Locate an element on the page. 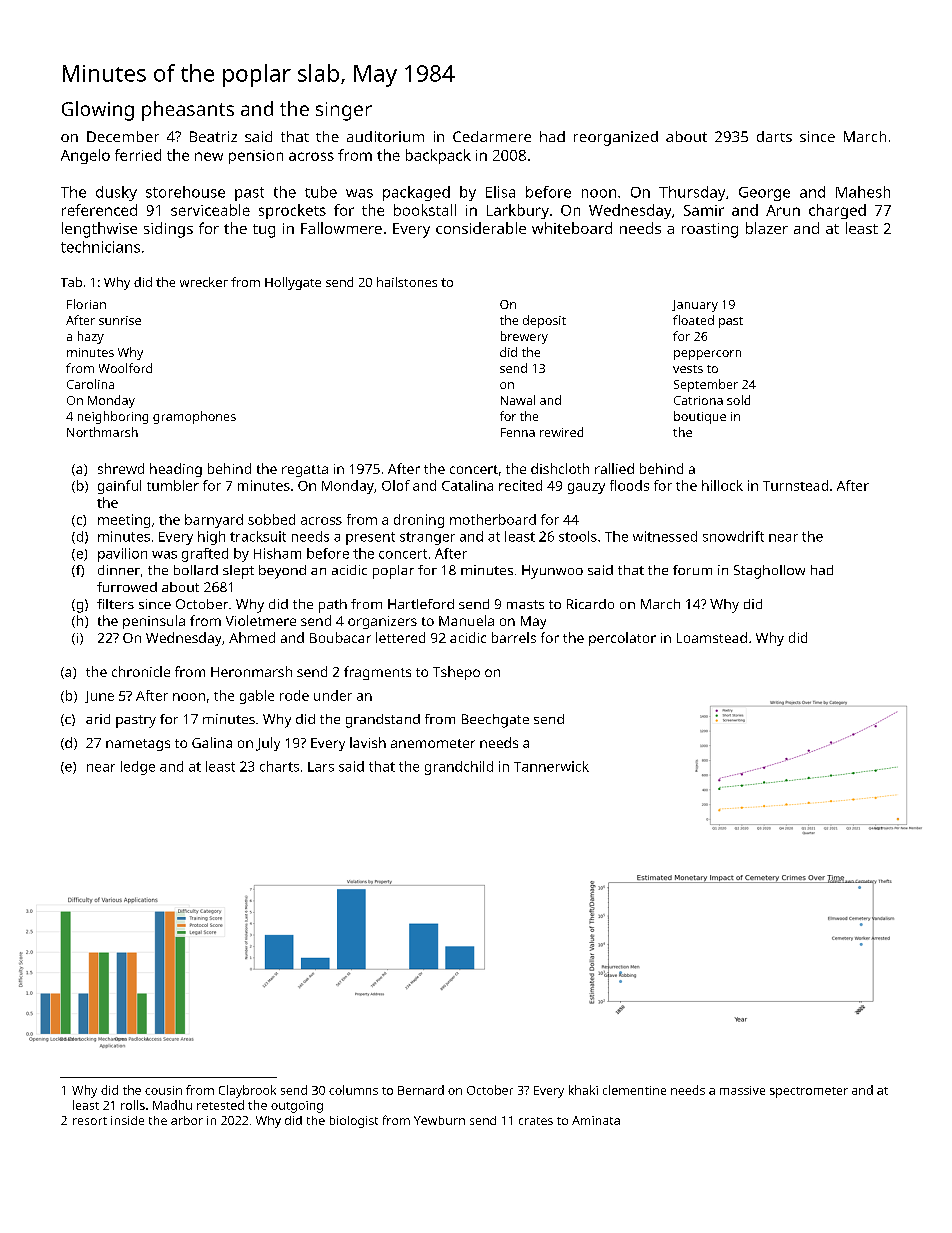  Beechgate is located at coordinates (495, 721).
